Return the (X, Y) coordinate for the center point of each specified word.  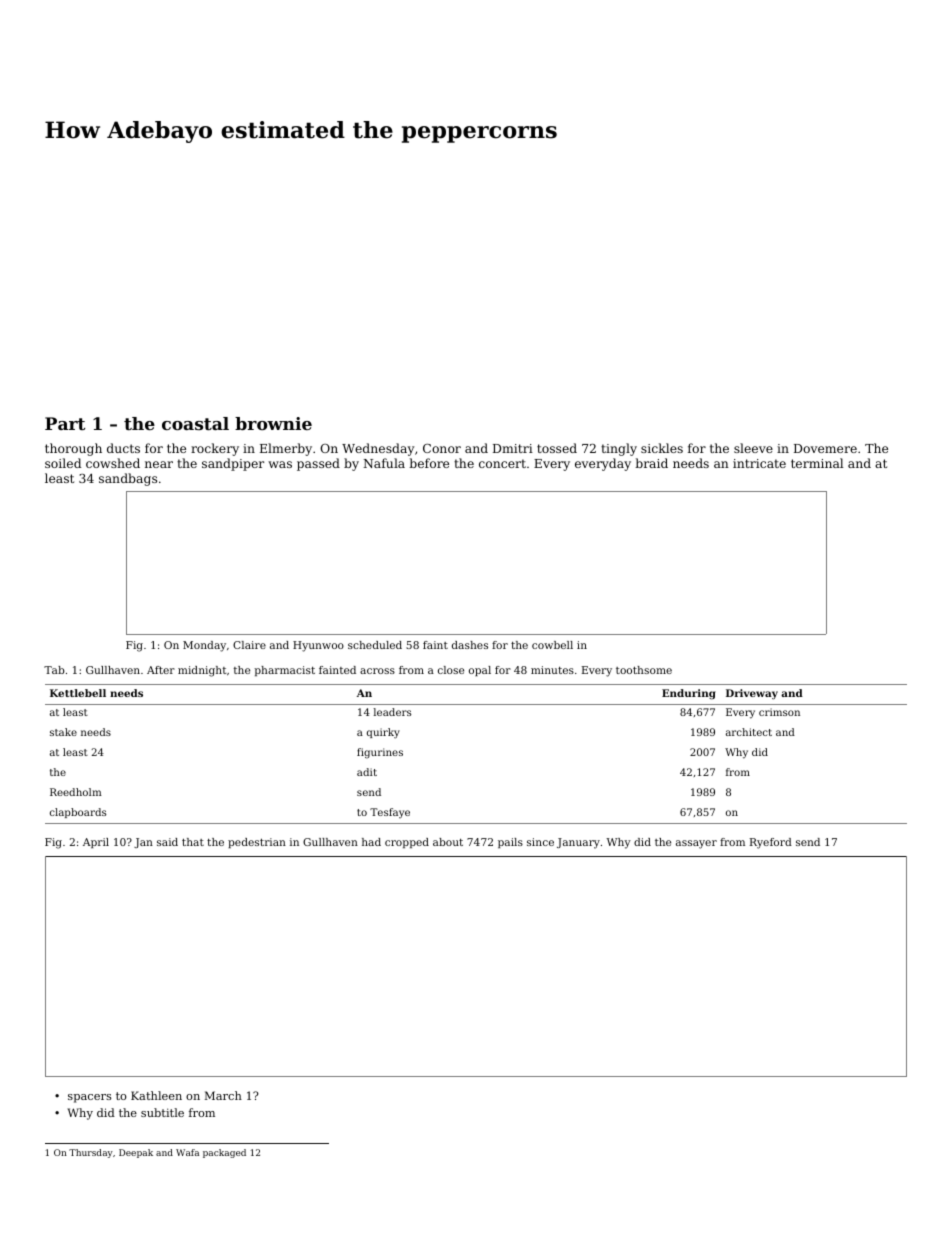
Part (65, 423)
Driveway (752, 694)
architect (749, 732)
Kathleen (156, 1095)
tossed (557, 448)
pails (510, 843)
